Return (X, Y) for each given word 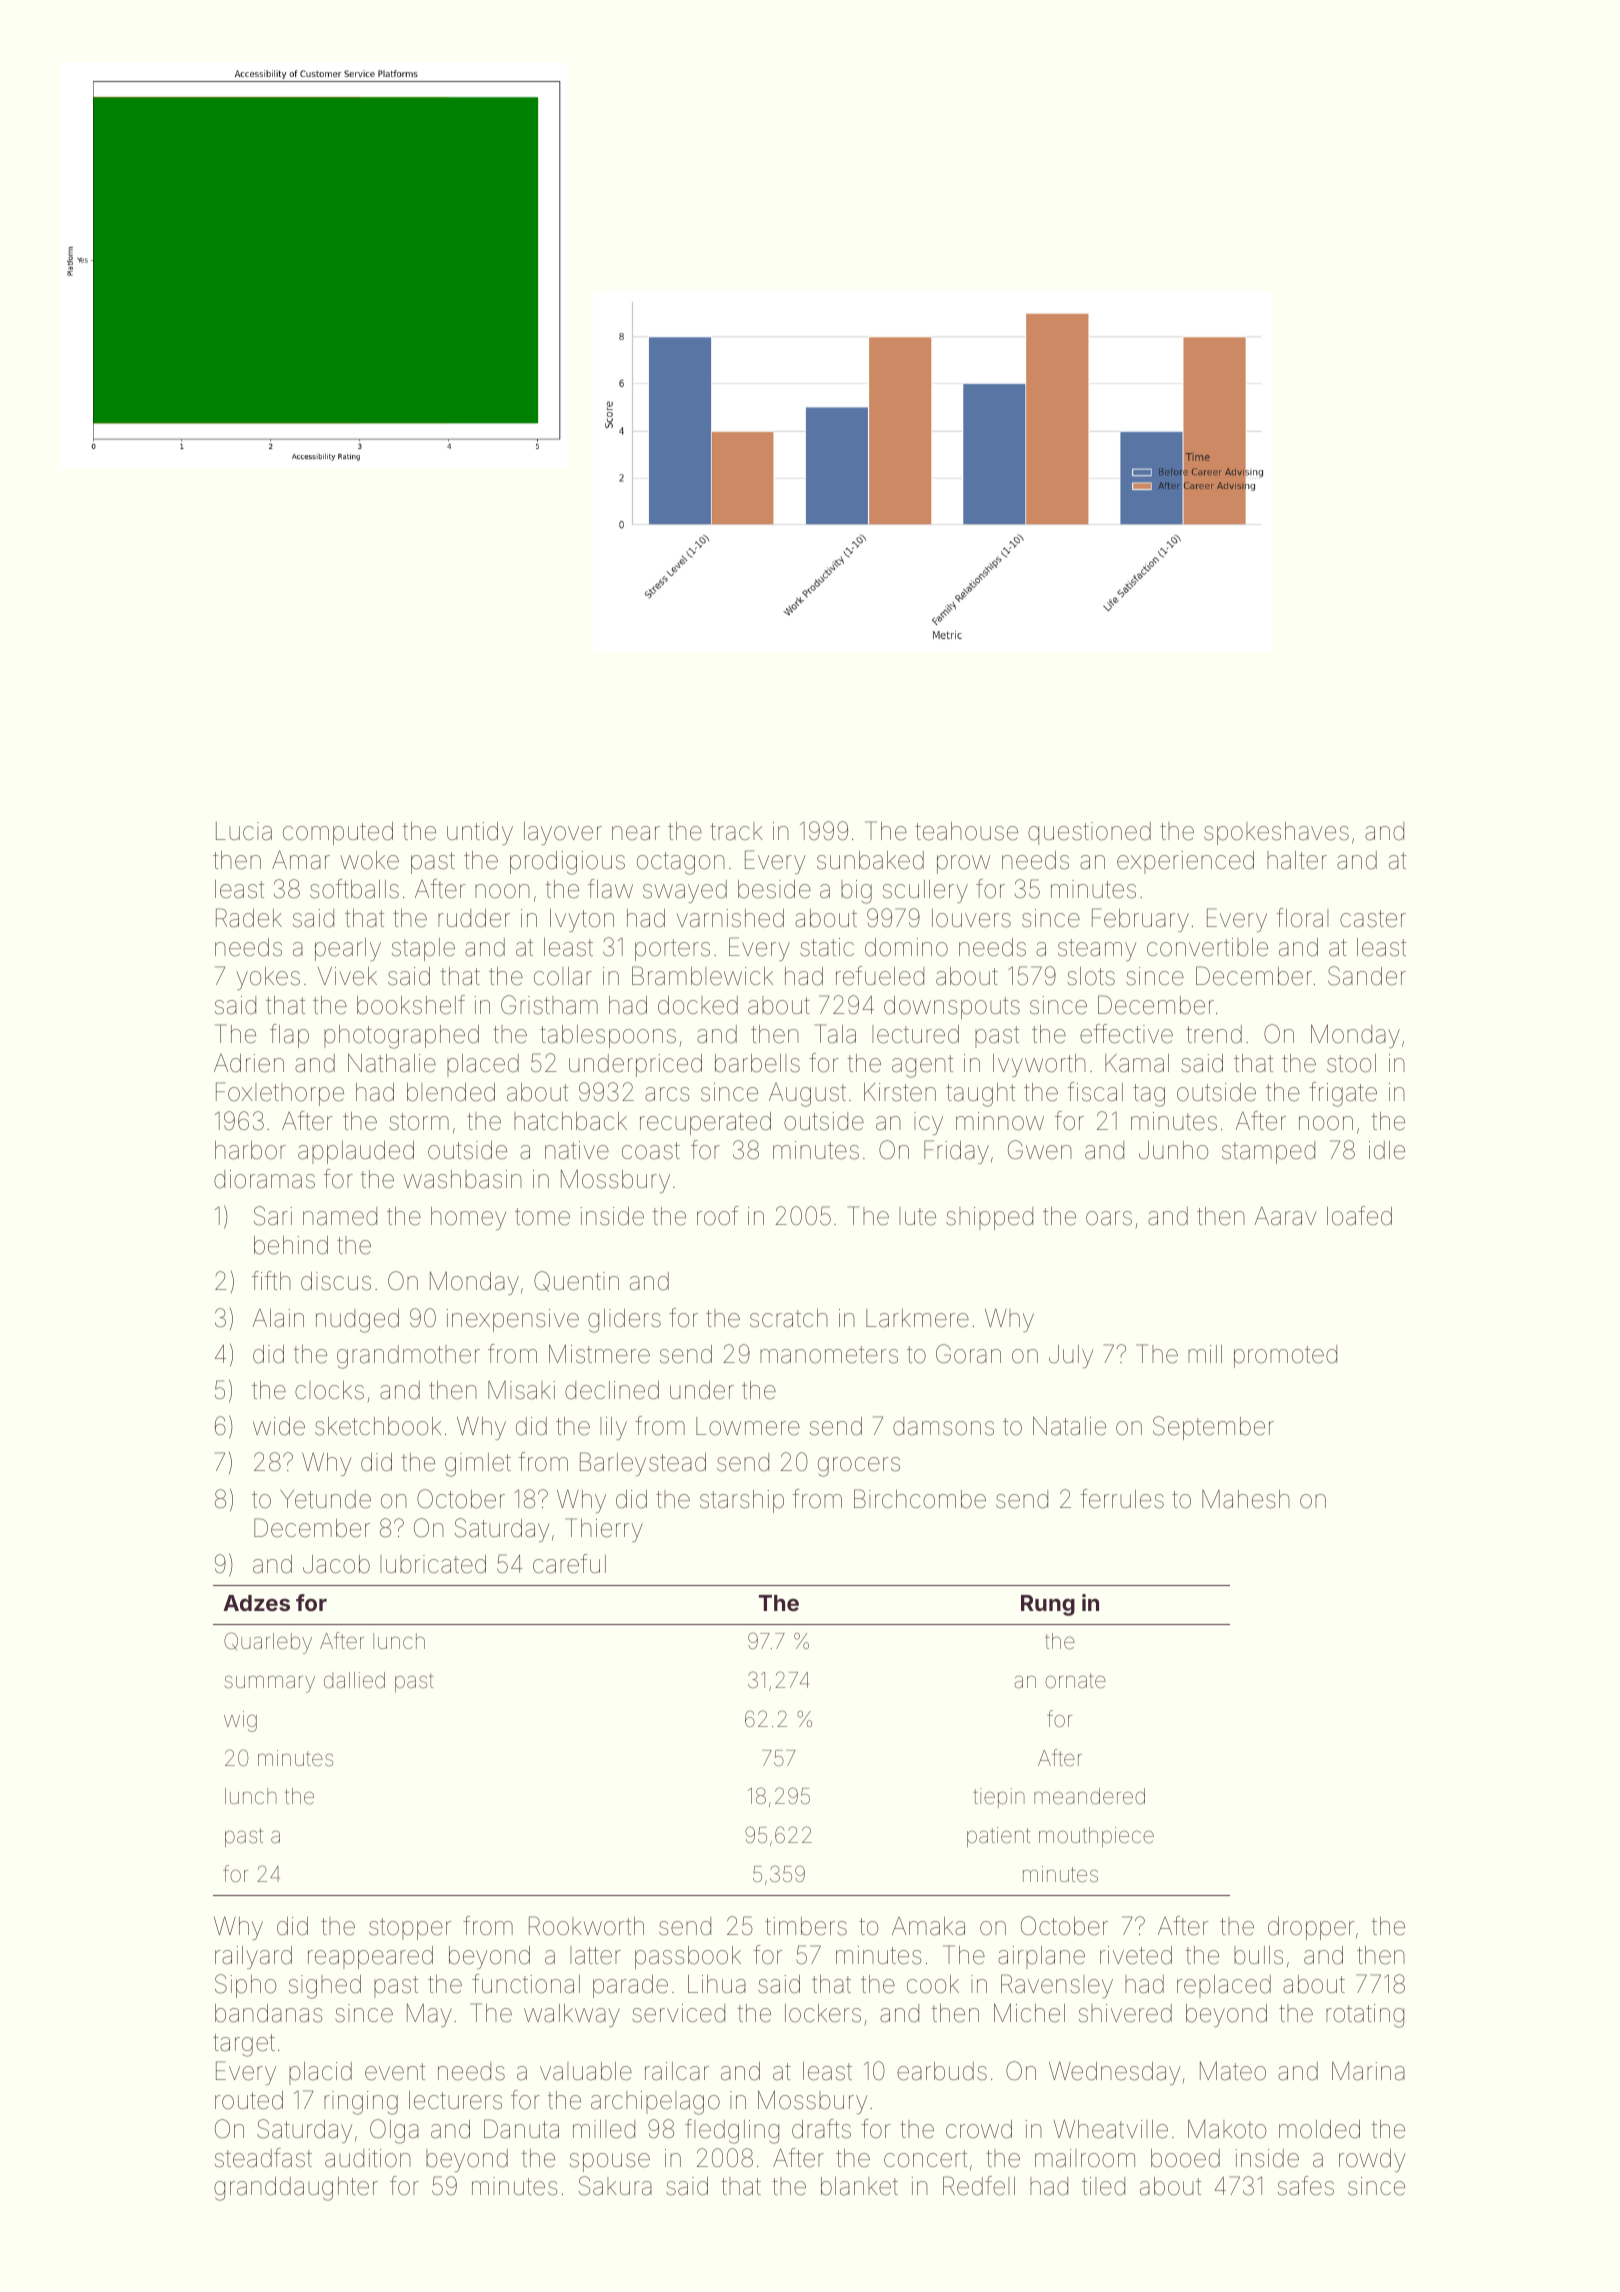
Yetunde (325, 1499)
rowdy (1372, 2160)
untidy (480, 833)
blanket (859, 2186)
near (636, 833)
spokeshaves (1276, 833)
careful (569, 1564)
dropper (1311, 1928)
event (395, 2072)
